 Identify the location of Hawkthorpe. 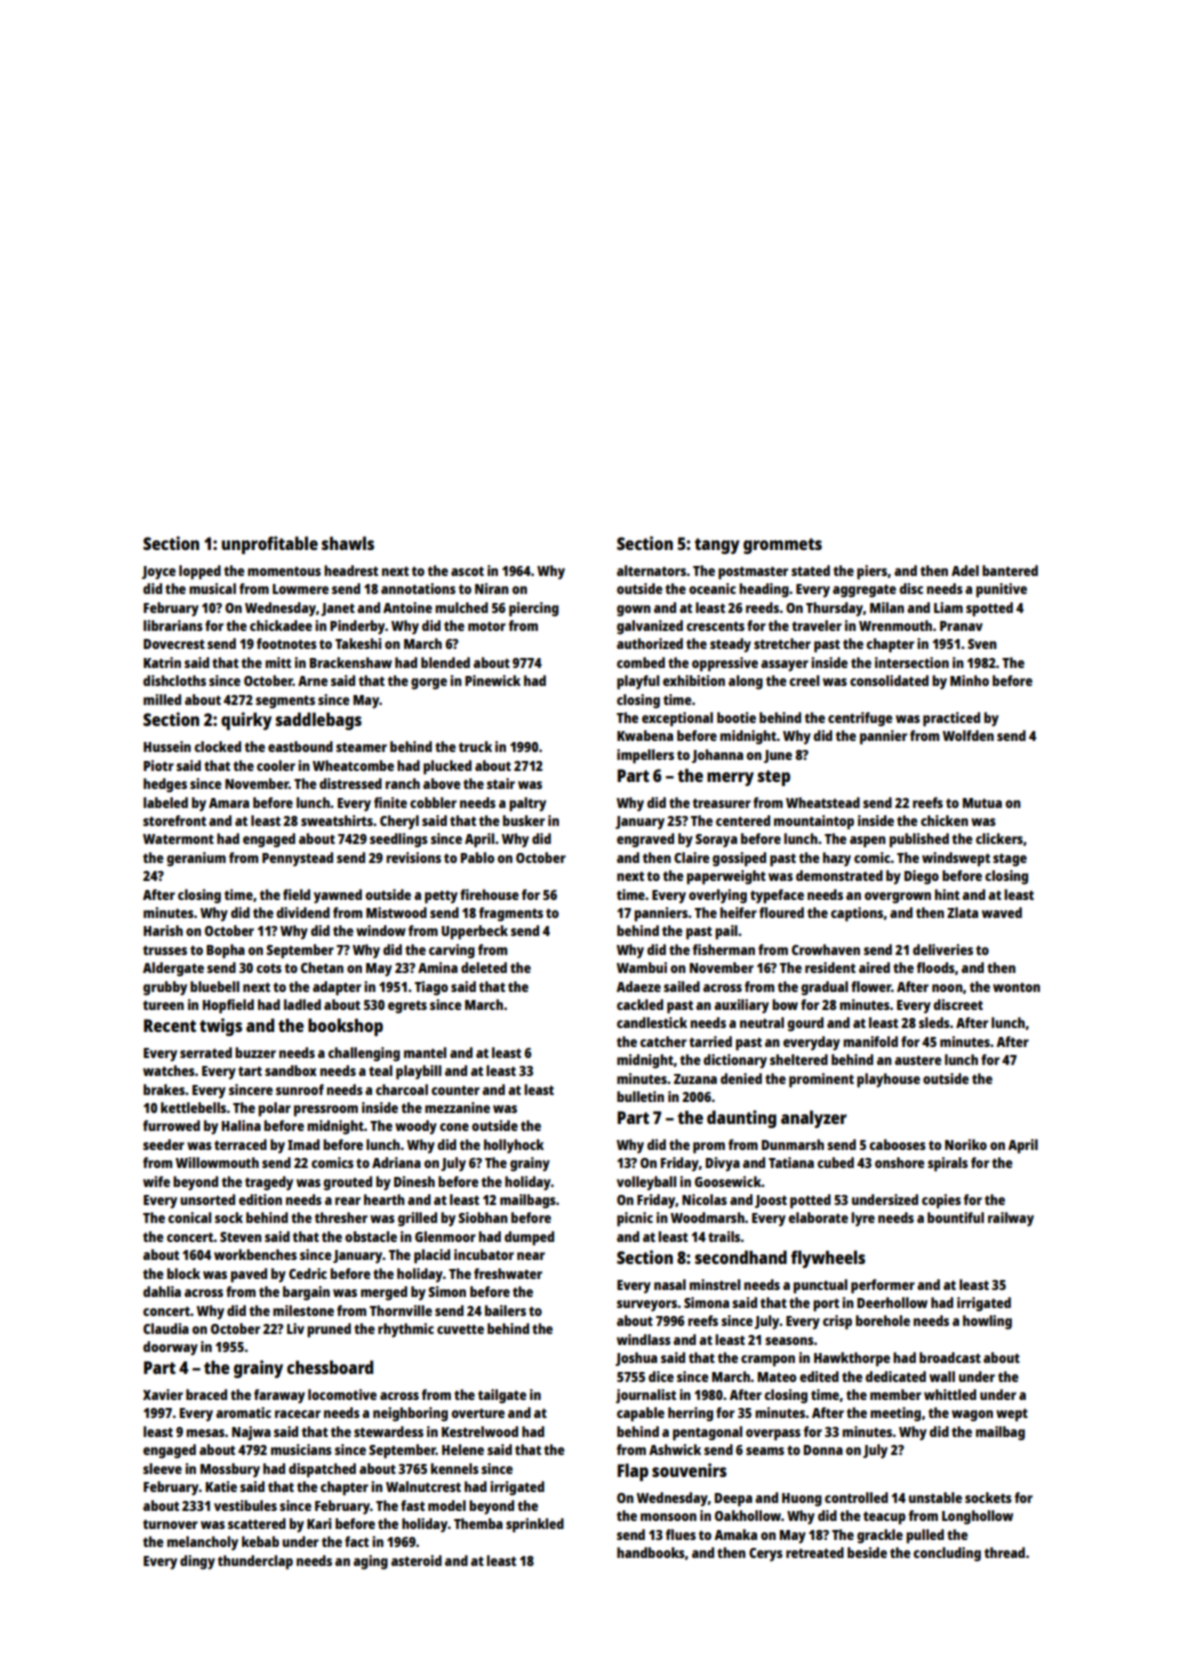
(852, 1359).
